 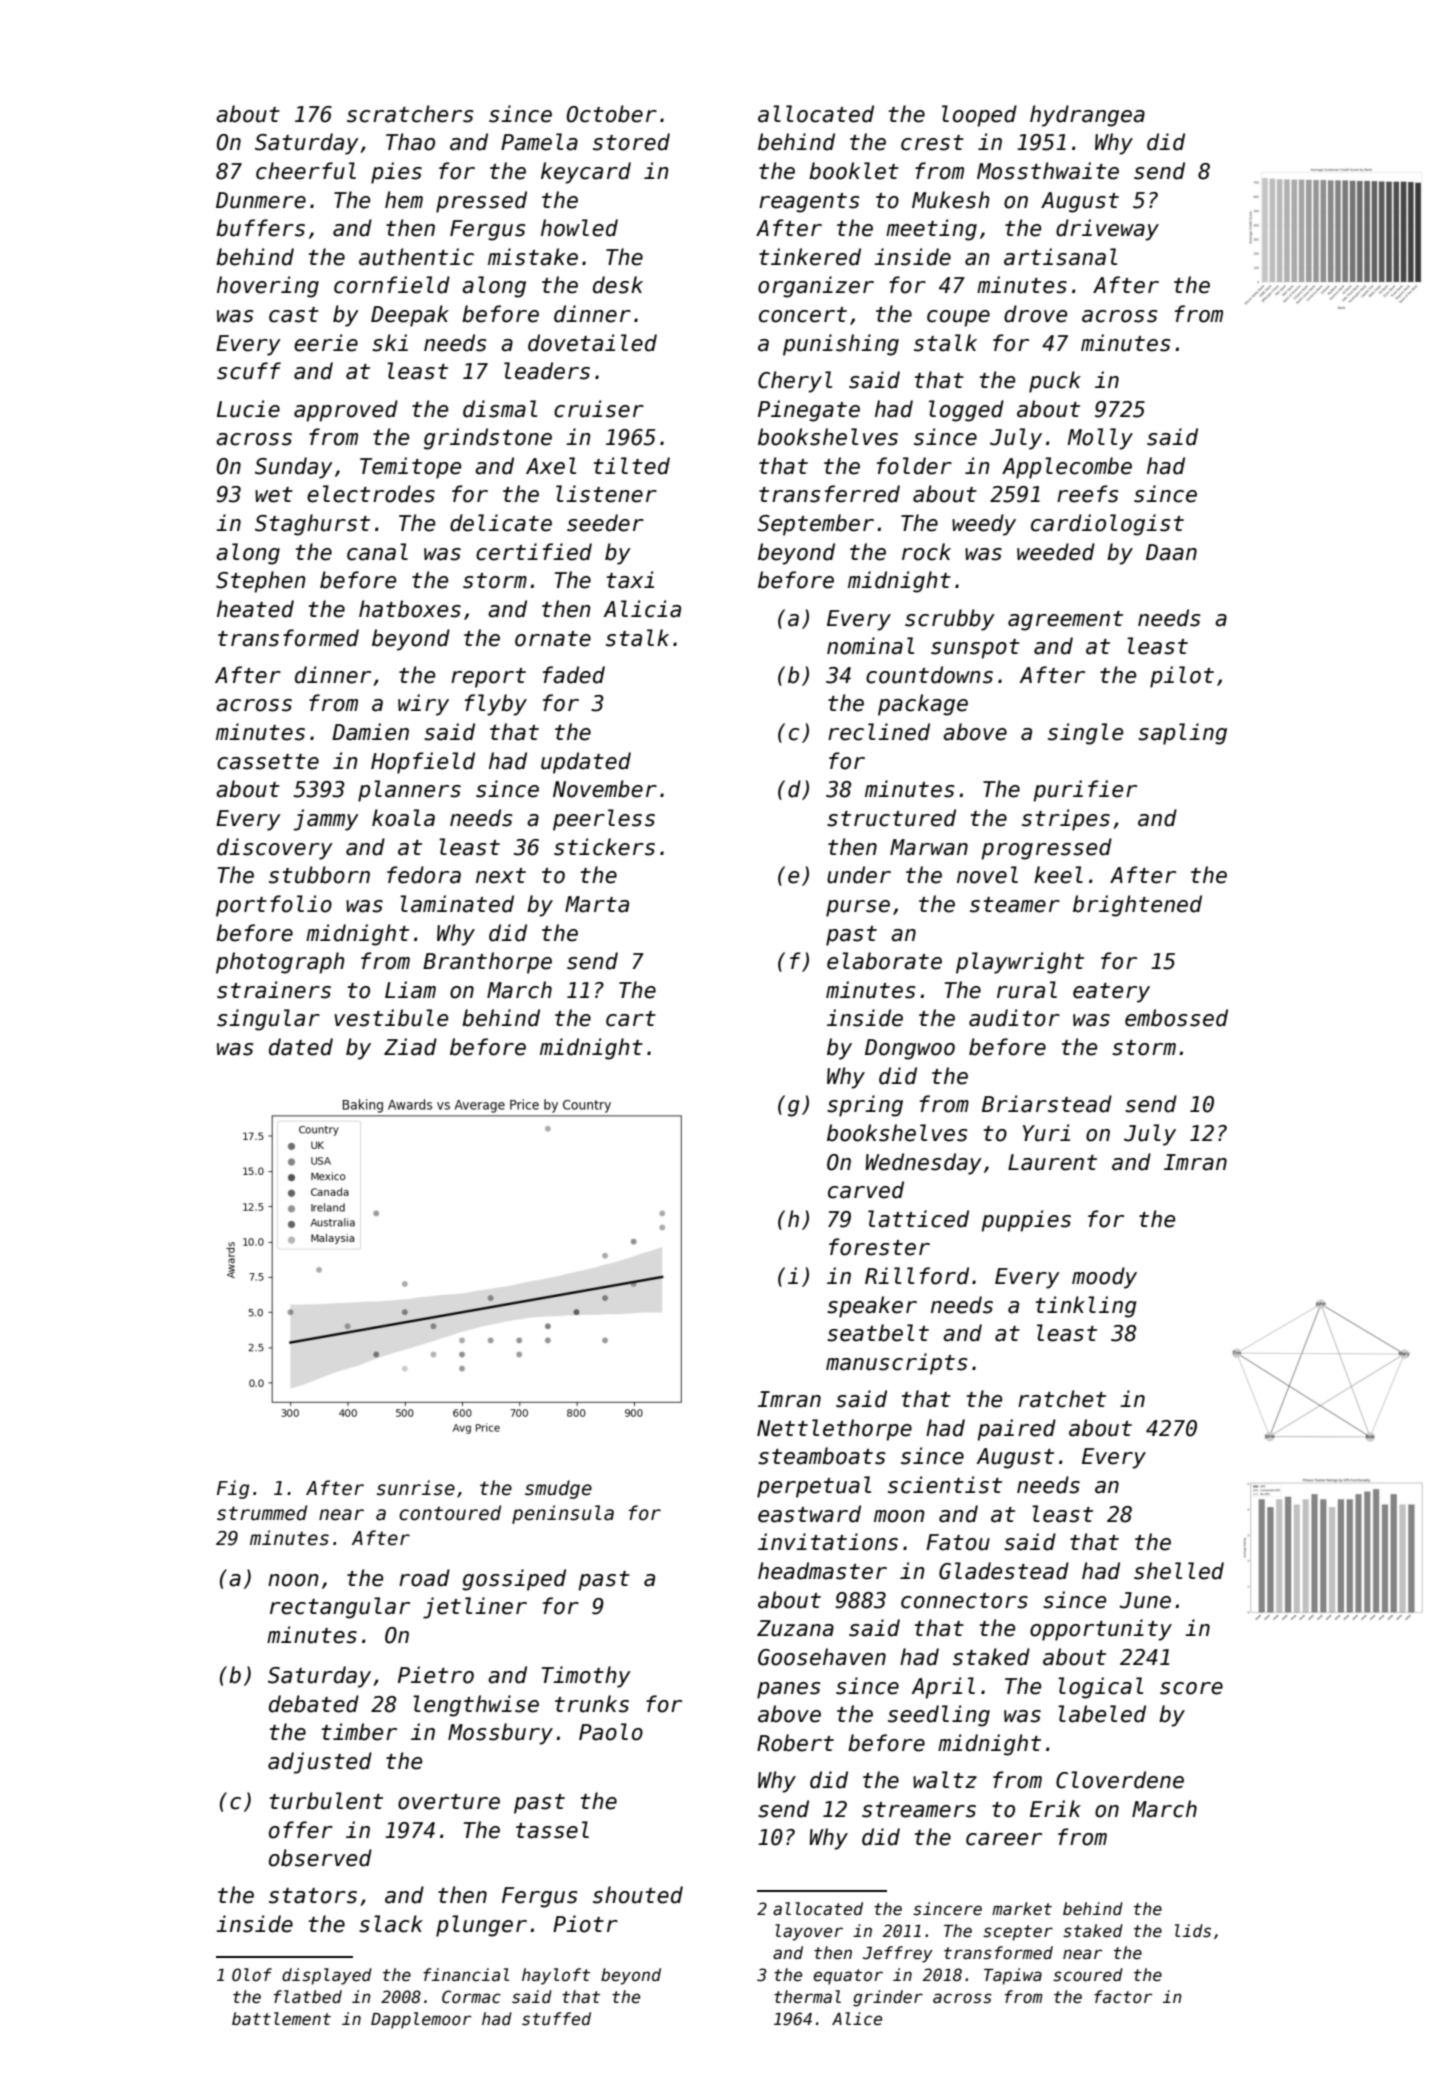 I want to click on Ziad, so click(x=410, y=1047).
